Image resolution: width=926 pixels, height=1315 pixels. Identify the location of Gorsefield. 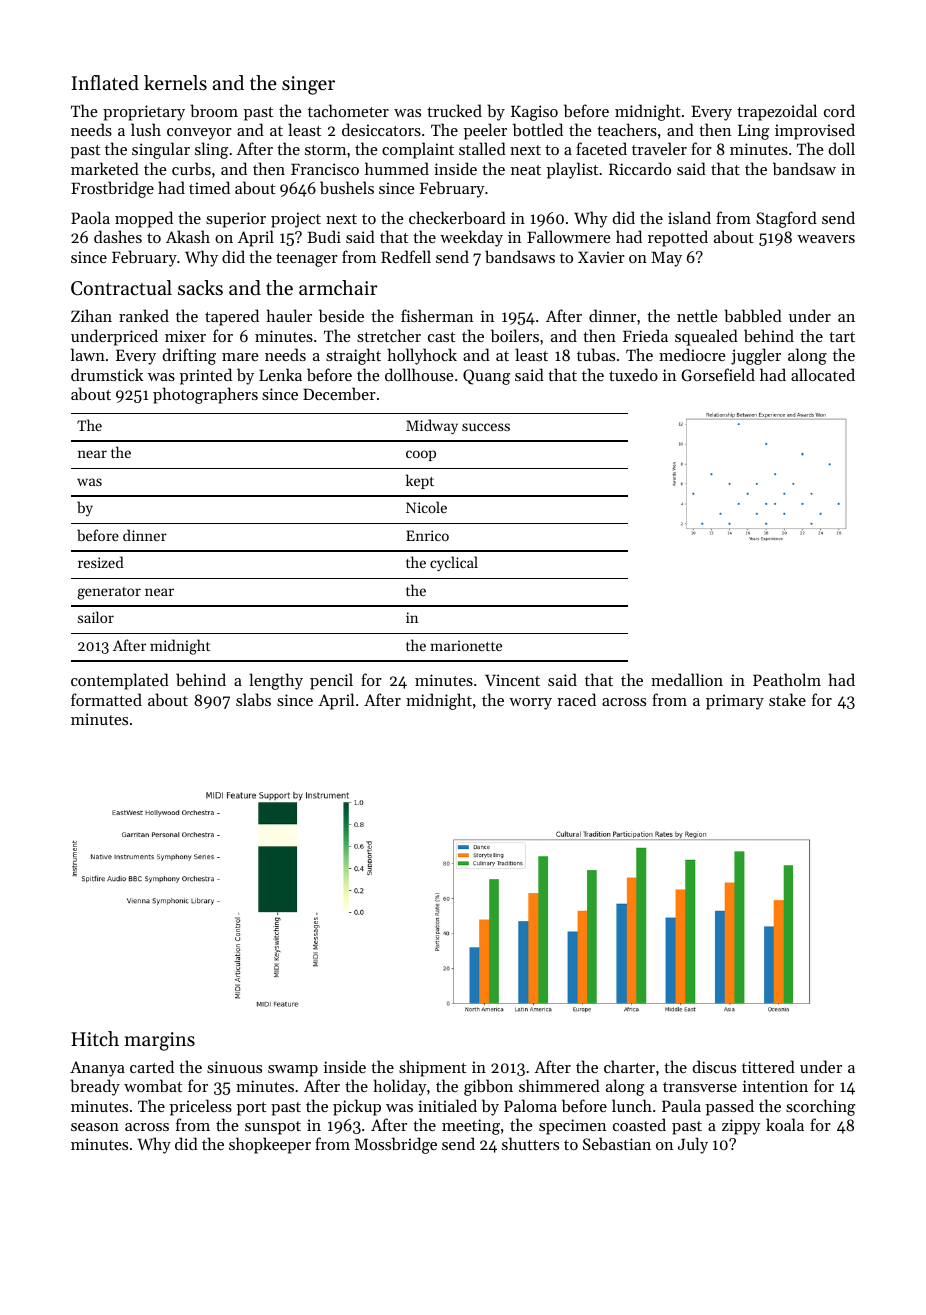
(718, 374).
